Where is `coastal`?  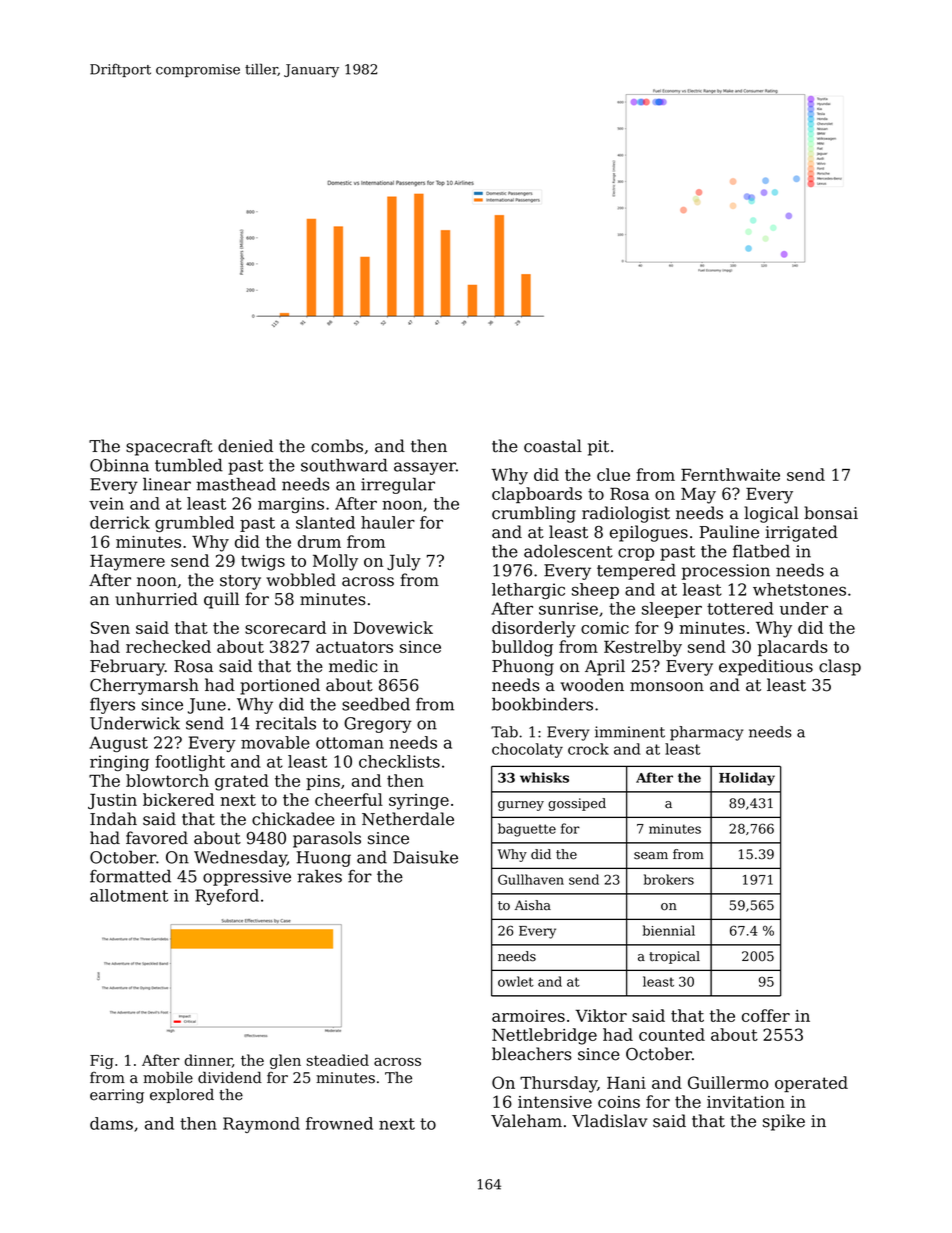 coastal is located at coordinates (553, 446).
